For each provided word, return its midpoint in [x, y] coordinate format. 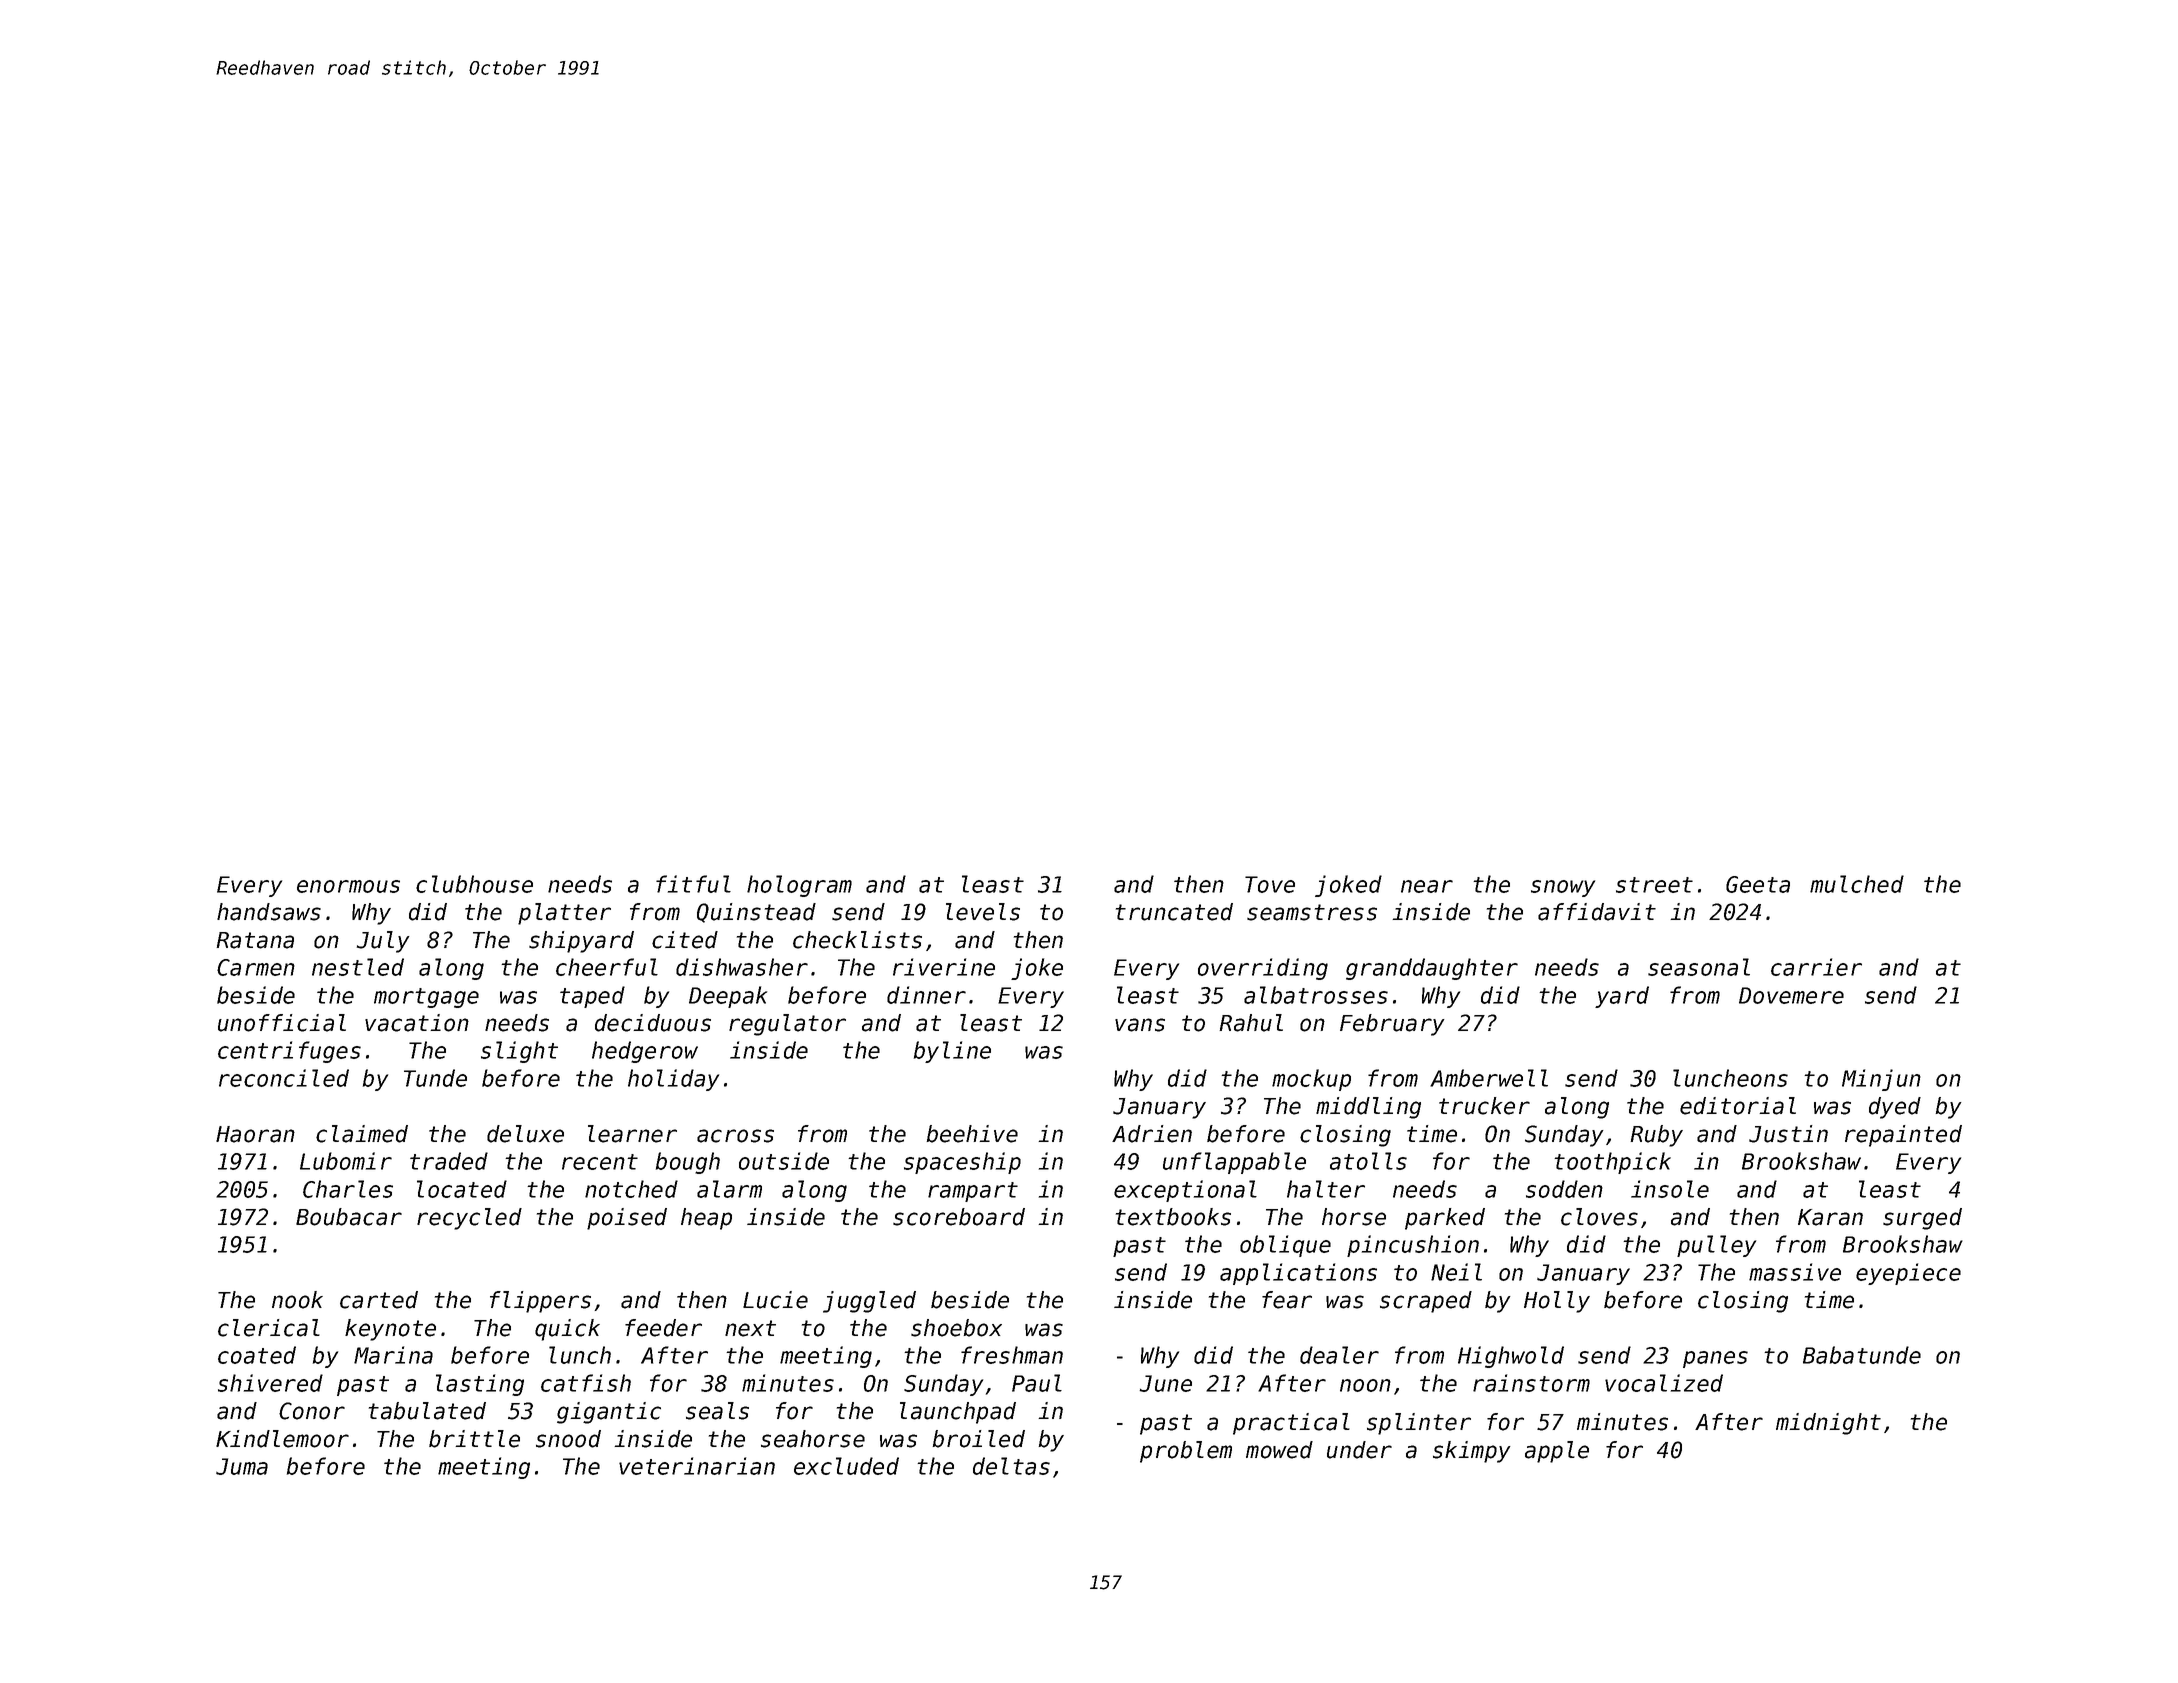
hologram [799, 886]
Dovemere [1791, 995]
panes [1715, 1359]
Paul [1037, 1383]
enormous [348, 886]
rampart [973, 1192]
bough [688, 1163]
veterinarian [697, 1466]
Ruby [1657, 1136]
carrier [1816, 967]
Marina [393, 1355]
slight [519, 1052]
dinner [926, 995]
